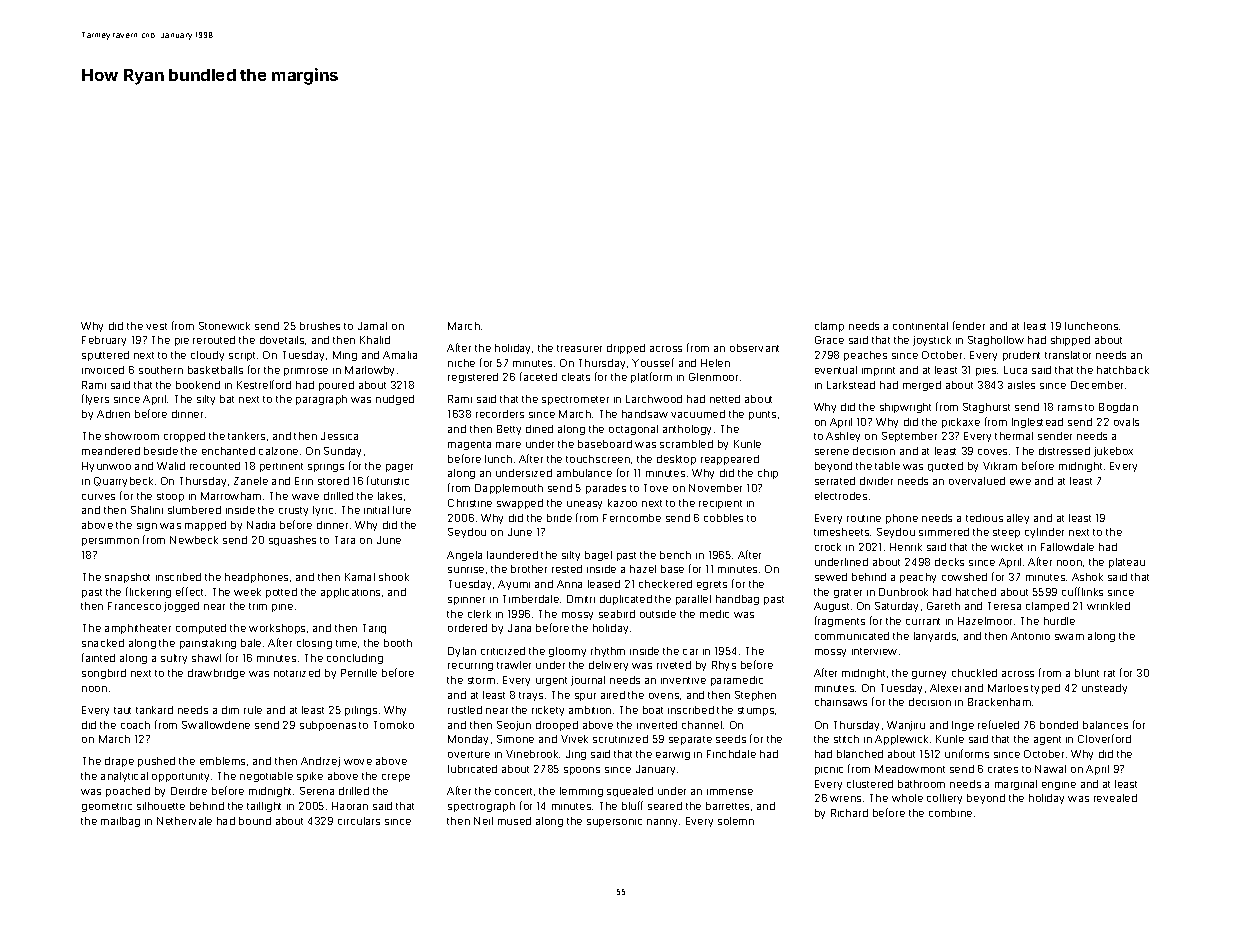 The height and width of the image is (952, 1233). I want to click on workshops, so click(277, 629).
